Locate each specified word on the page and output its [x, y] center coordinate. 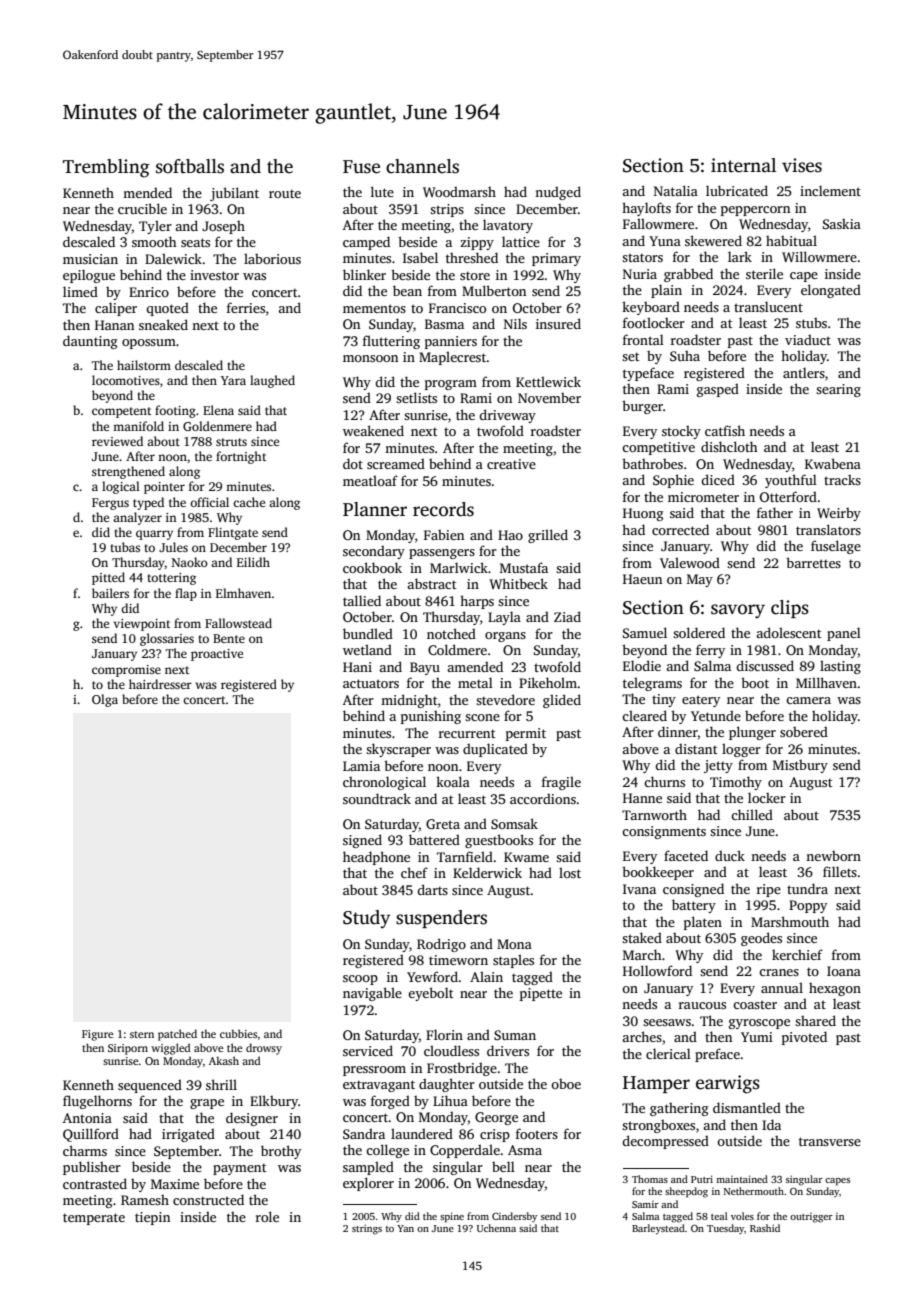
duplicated [495, 750]
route [285, 193]
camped [366, 243]
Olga [105, 700]
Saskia [842, 224]
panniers [451, 342]
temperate [94, 1219]
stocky [681, 432]
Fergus [110, 504]
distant [696, 748]
